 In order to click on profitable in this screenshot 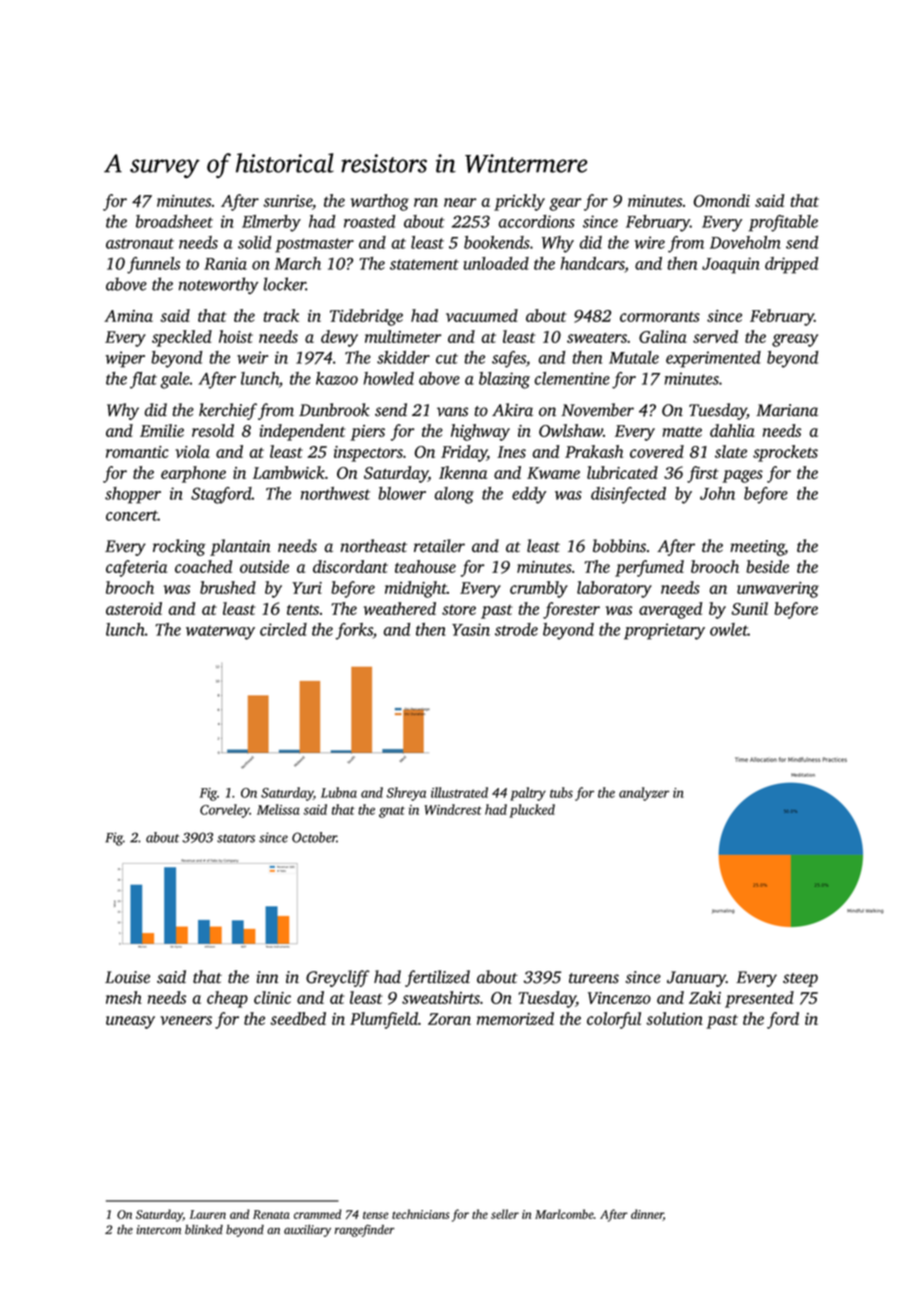, I will do `click(783, 223)`.
